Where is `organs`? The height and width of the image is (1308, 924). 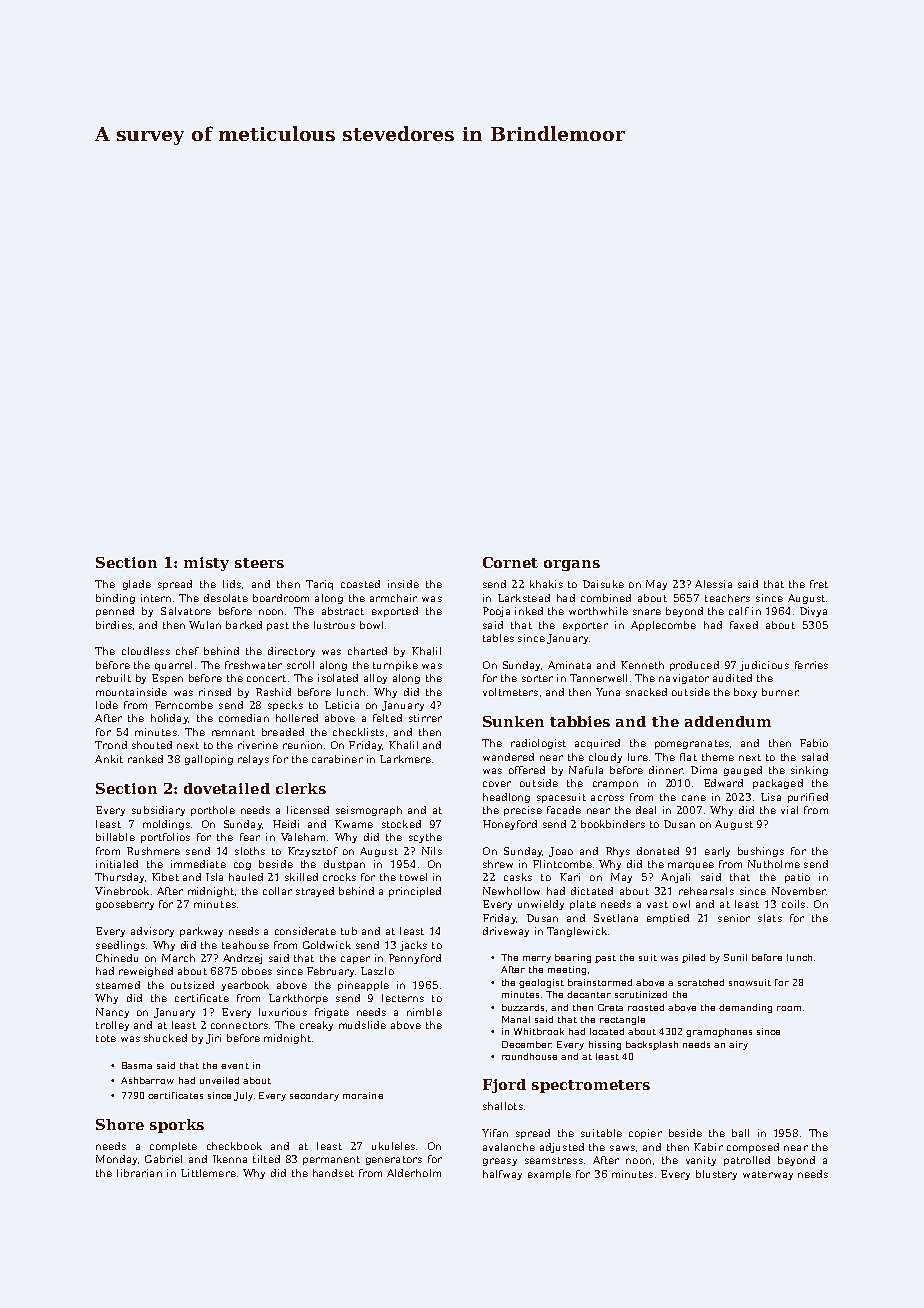
organs is located at coordinates (572, 565).
